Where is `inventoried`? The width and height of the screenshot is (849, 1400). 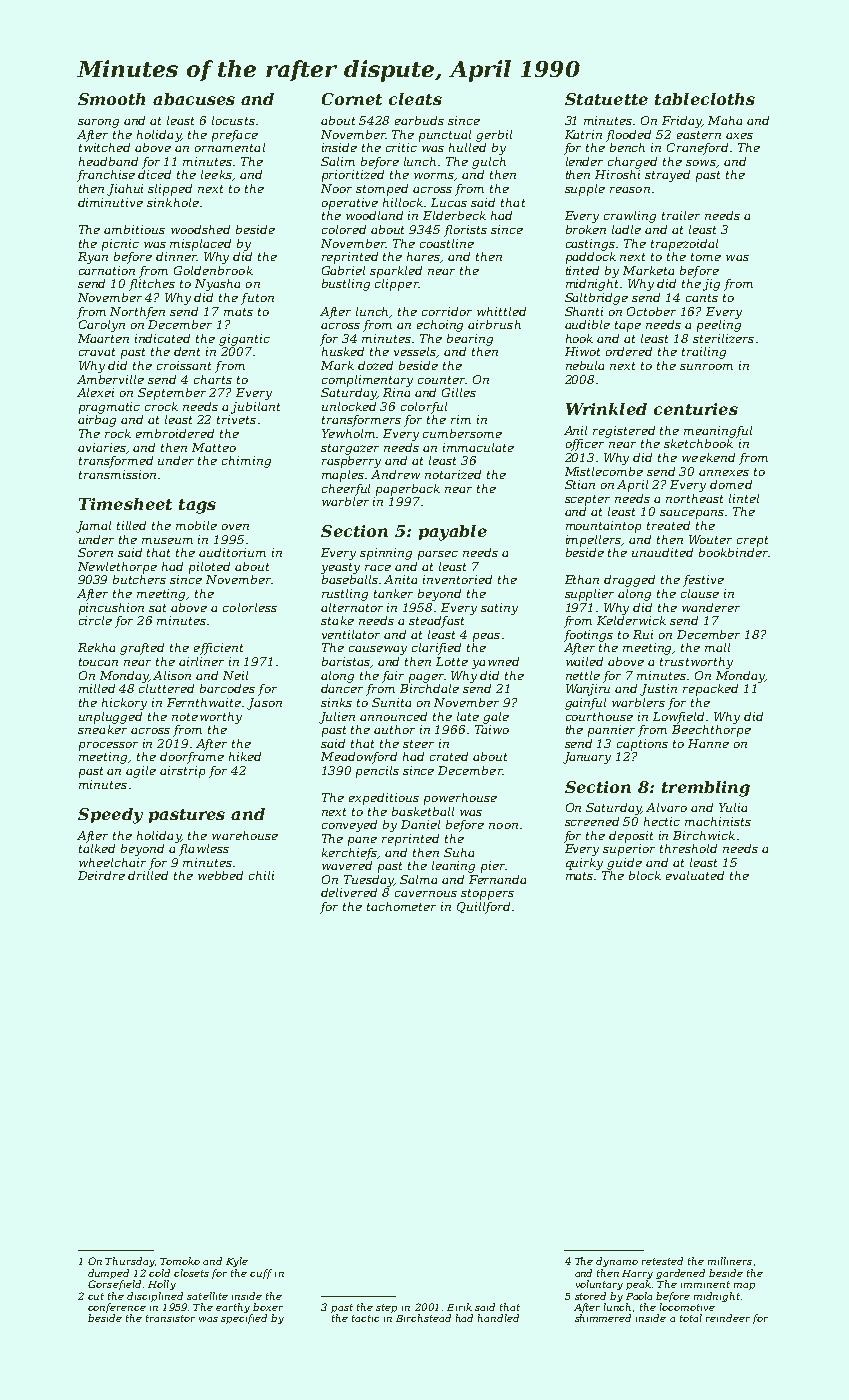
inventoried is located at coordinates (457, 579).
